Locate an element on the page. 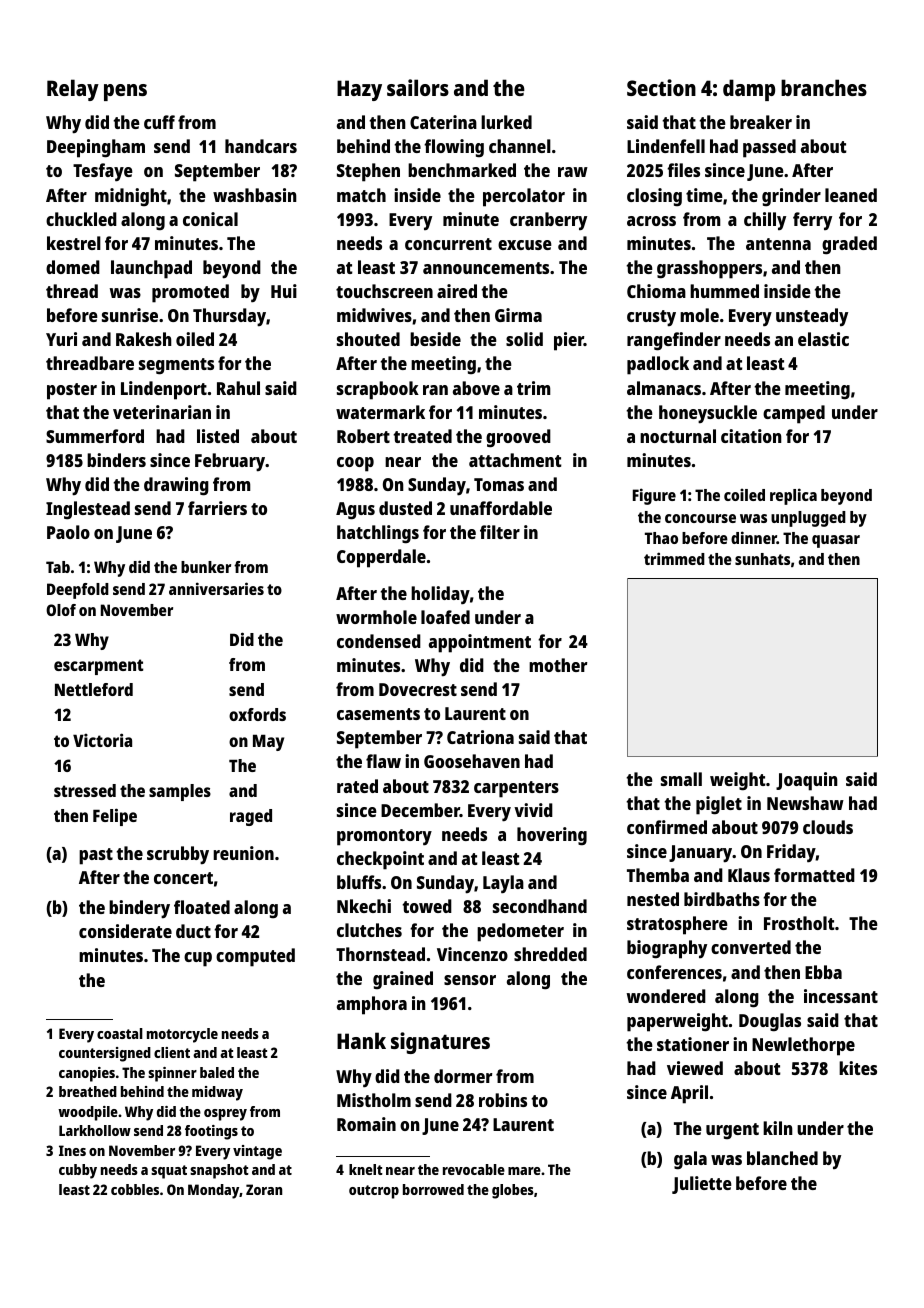 This image has width=924, height=1308. lurked is located at coordinates (506, 122).
